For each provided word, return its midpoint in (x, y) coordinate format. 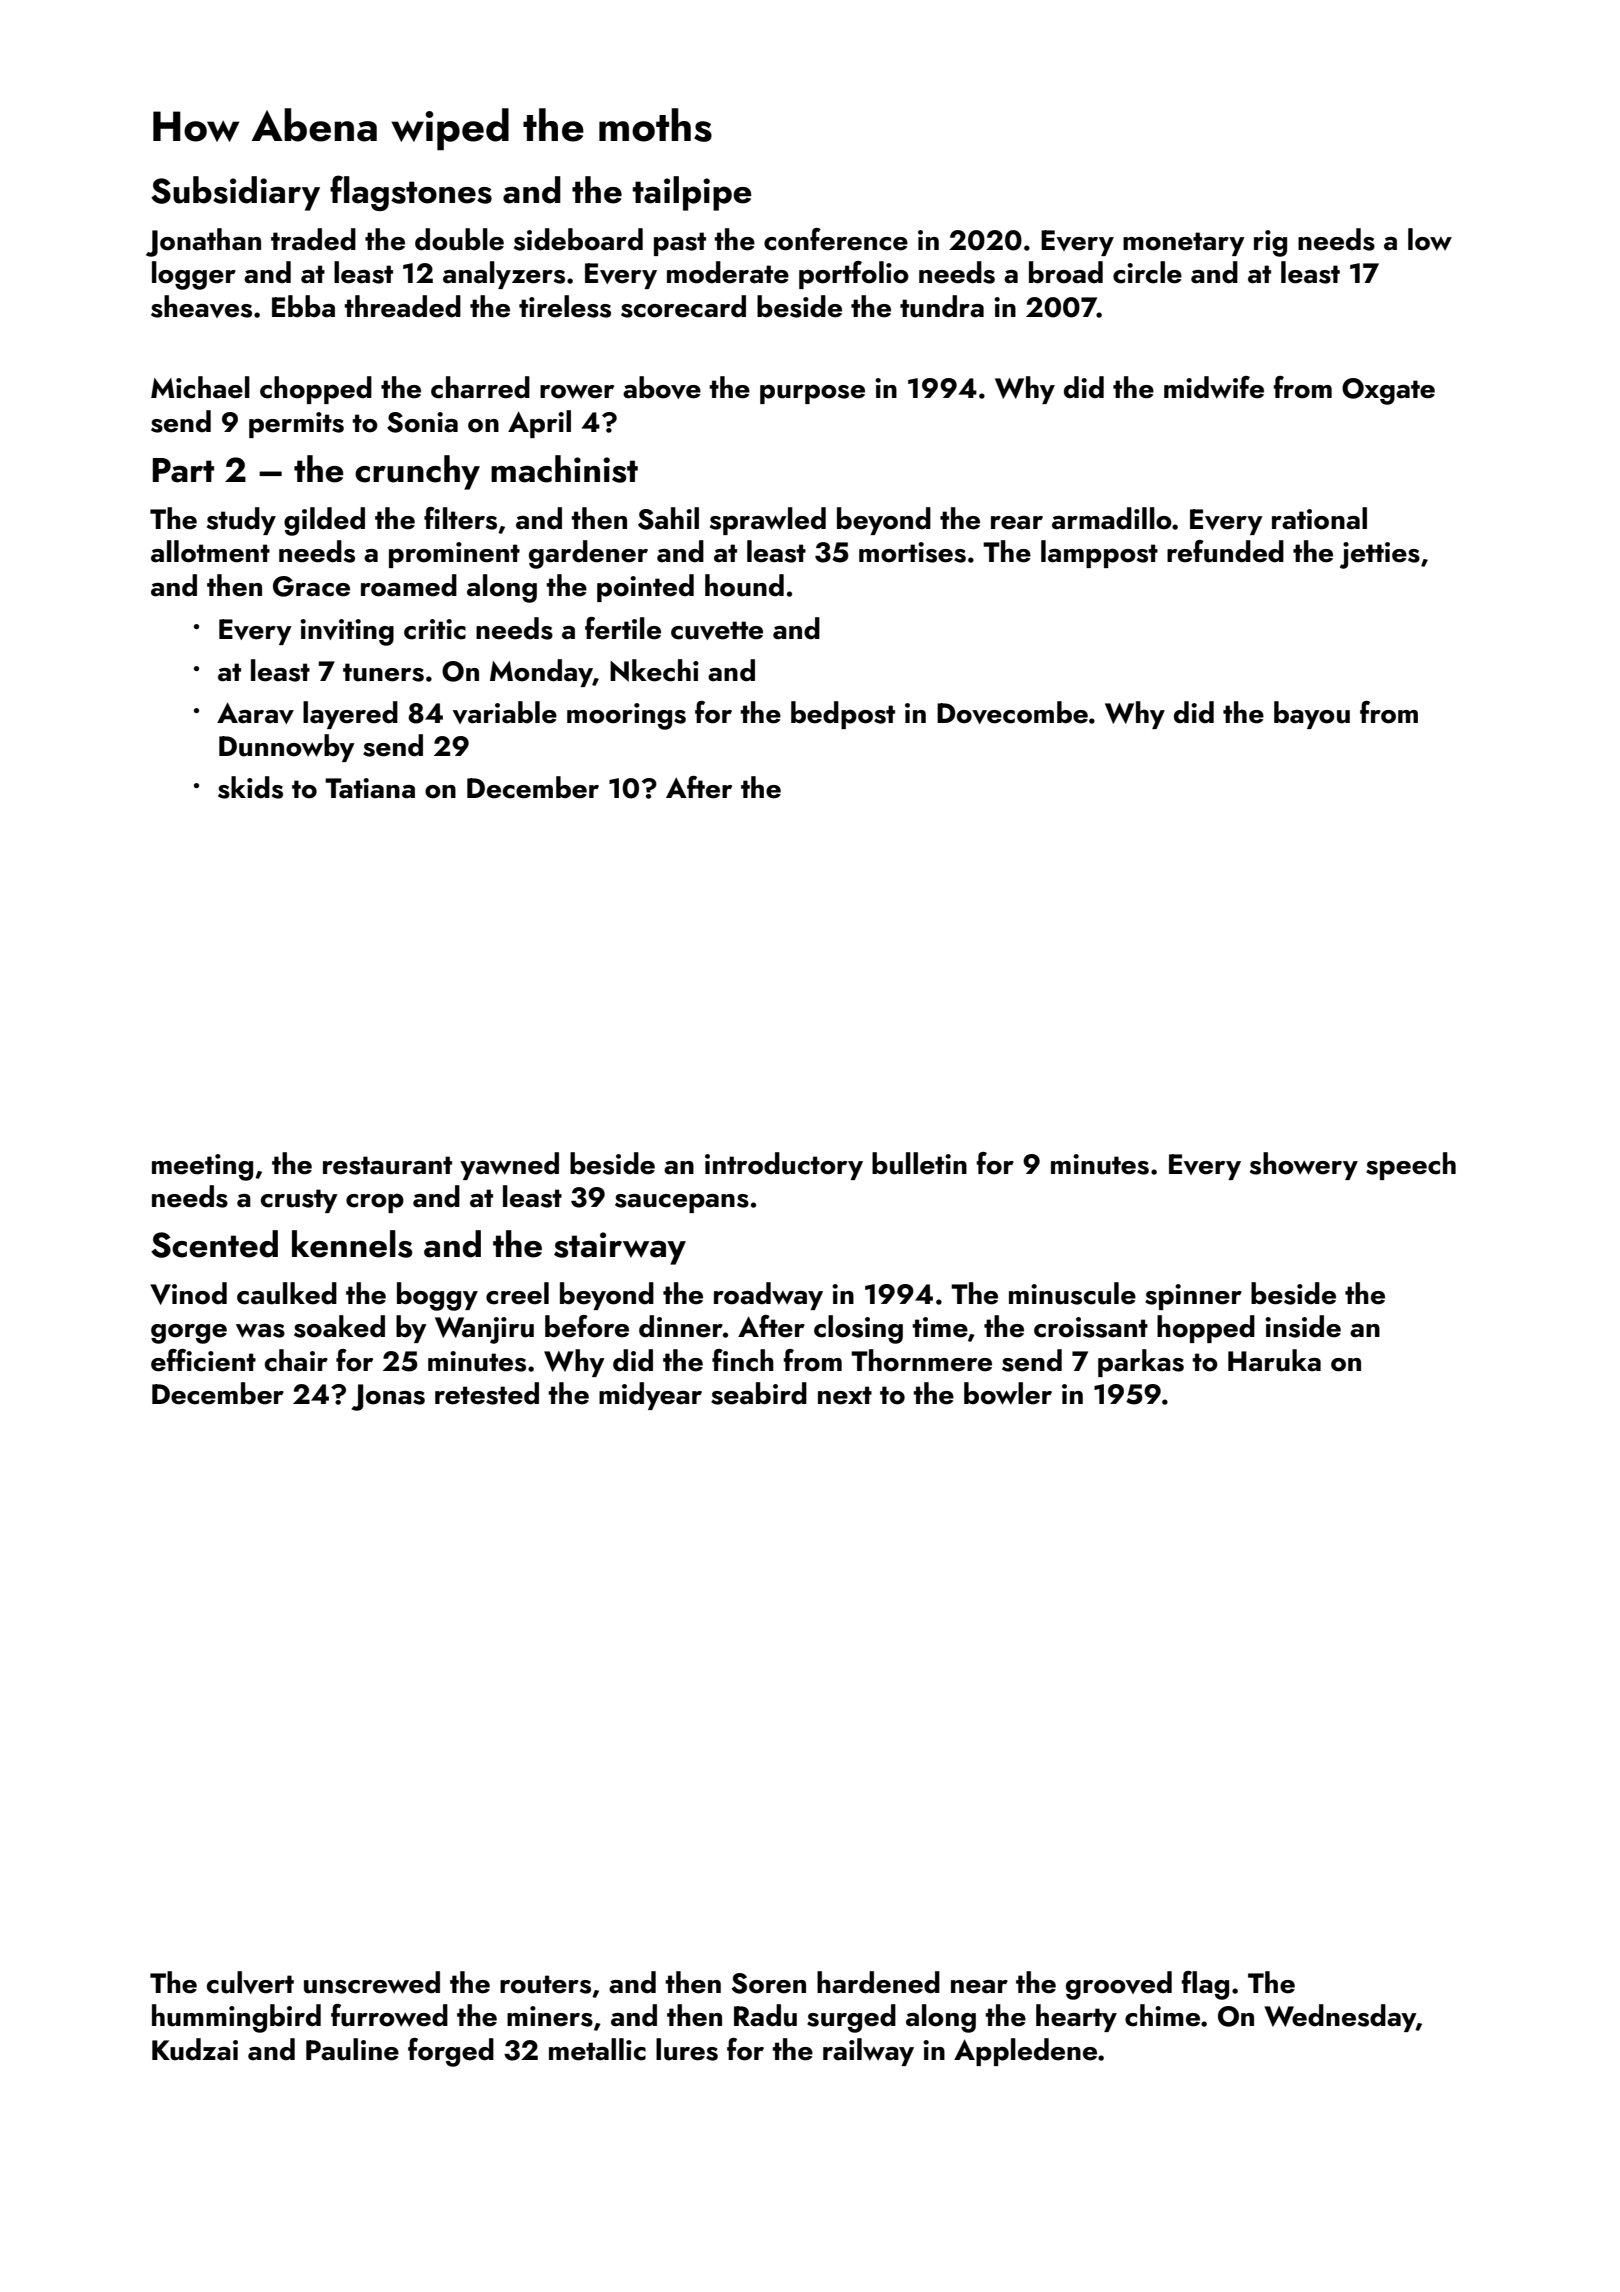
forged (451, 2052)
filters (460, 518)
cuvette (717, 630)
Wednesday (1340, 2018)
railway (868, 2052)
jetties (1380, 555)
